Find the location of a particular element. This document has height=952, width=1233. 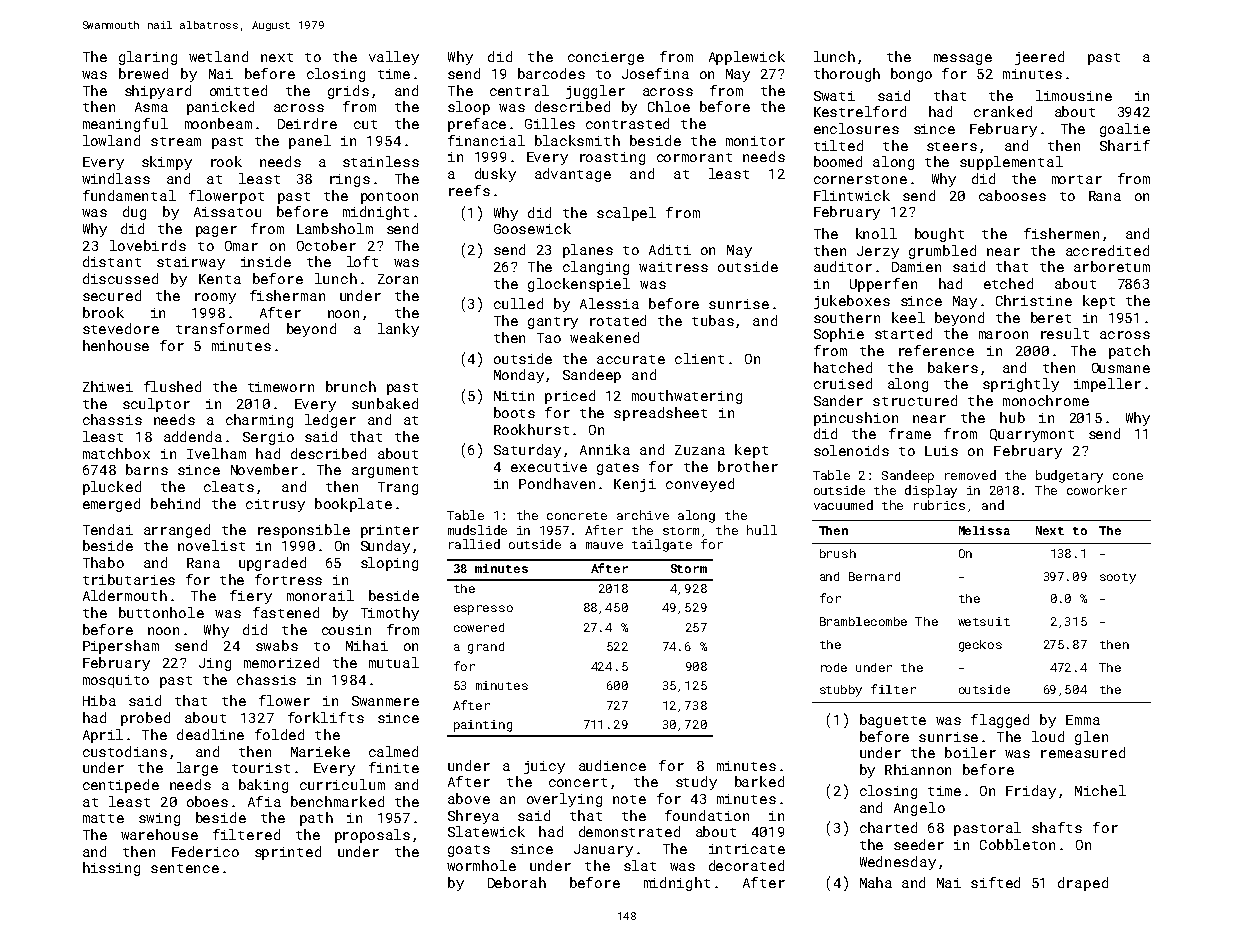

coworker is located at coordinates (1097, 490).
